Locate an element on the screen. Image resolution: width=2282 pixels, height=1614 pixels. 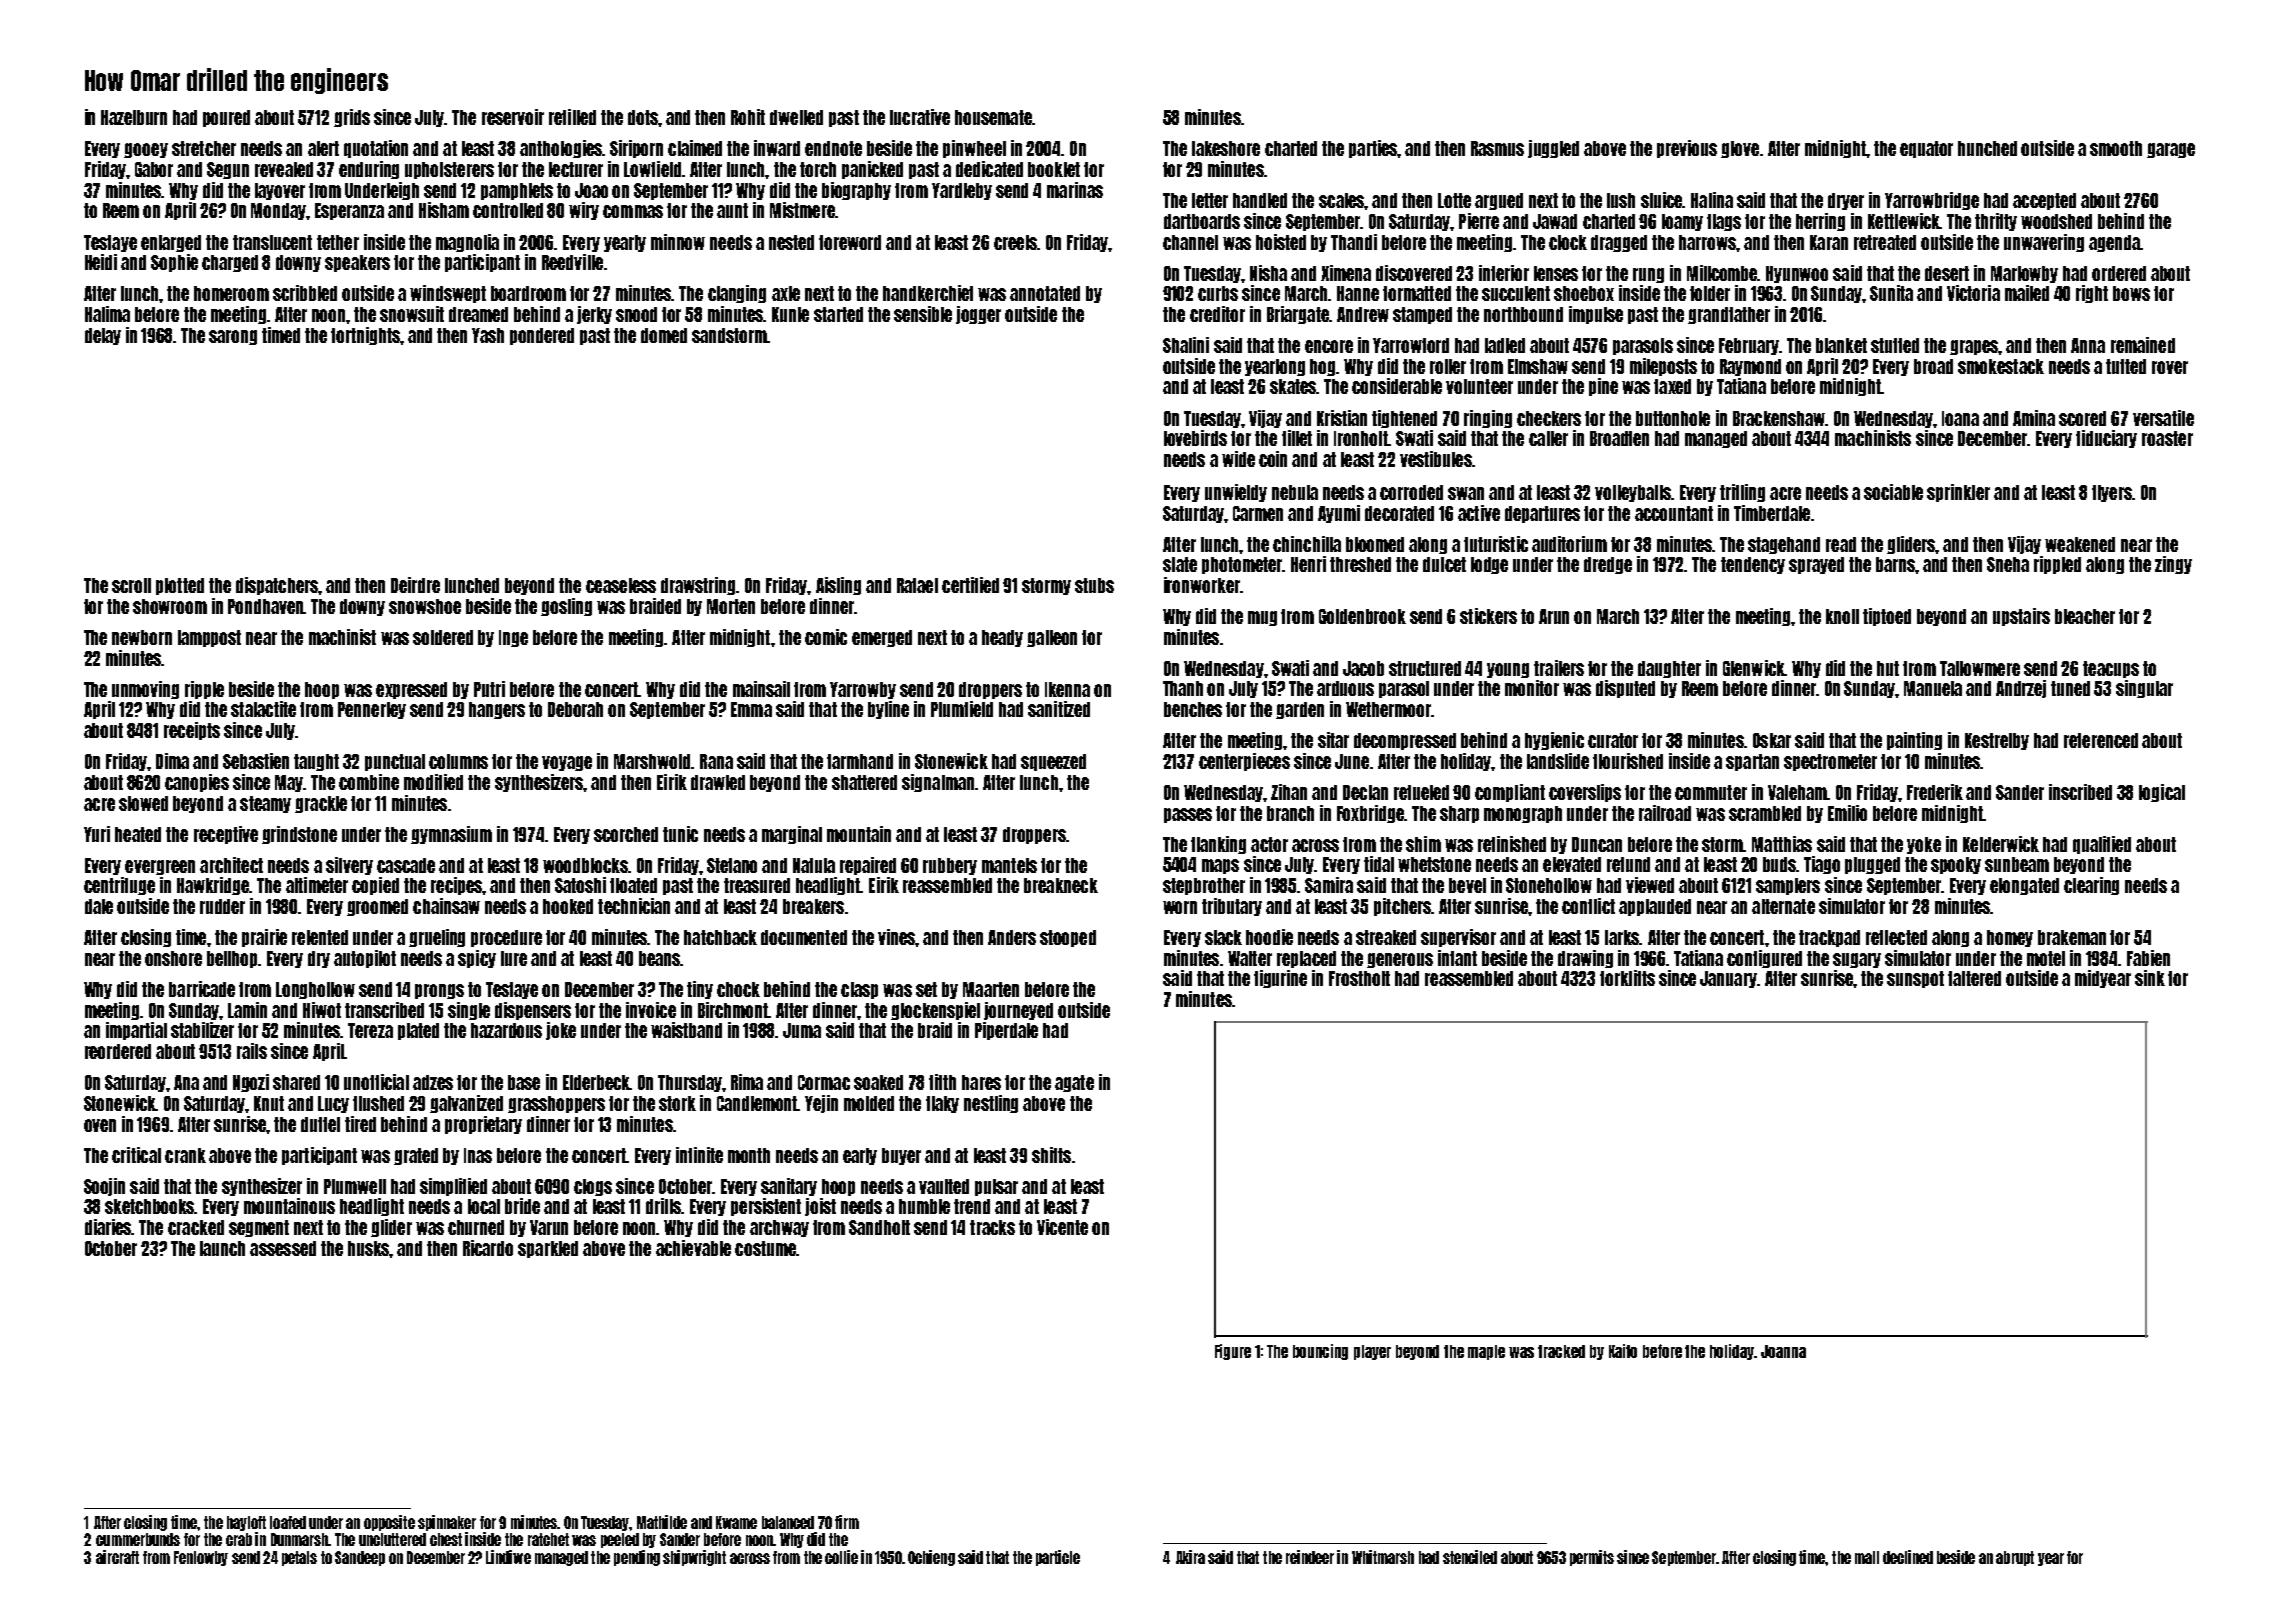
flanking is located at coordinates (1218, 845).
